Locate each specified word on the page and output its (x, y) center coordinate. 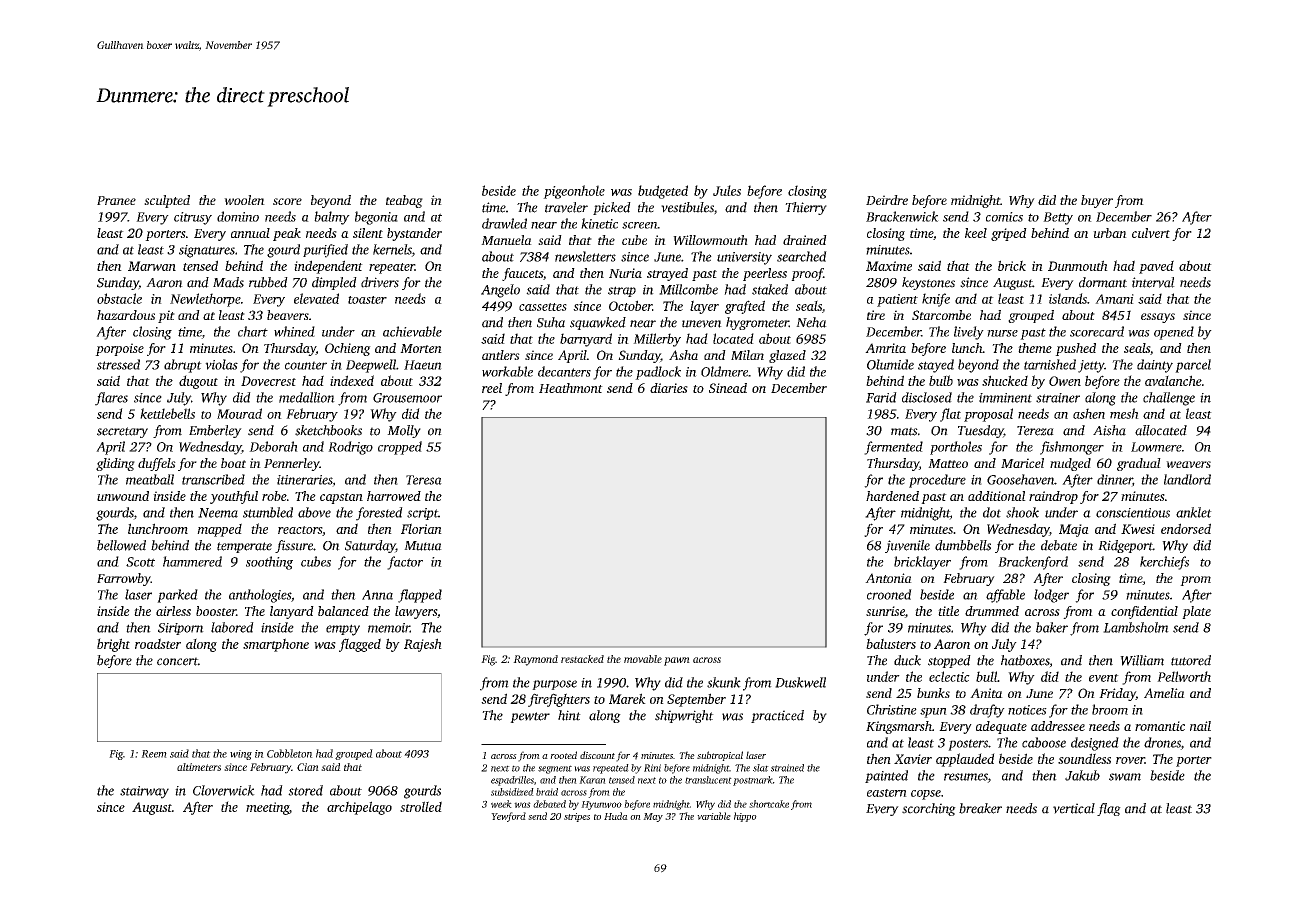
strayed (667, 274)
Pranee (116, 200)
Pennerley (291, 464)
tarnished (1050, 364)
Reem (154, 754)
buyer (1097, 201)
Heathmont (571, 388)
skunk (724, 682)
